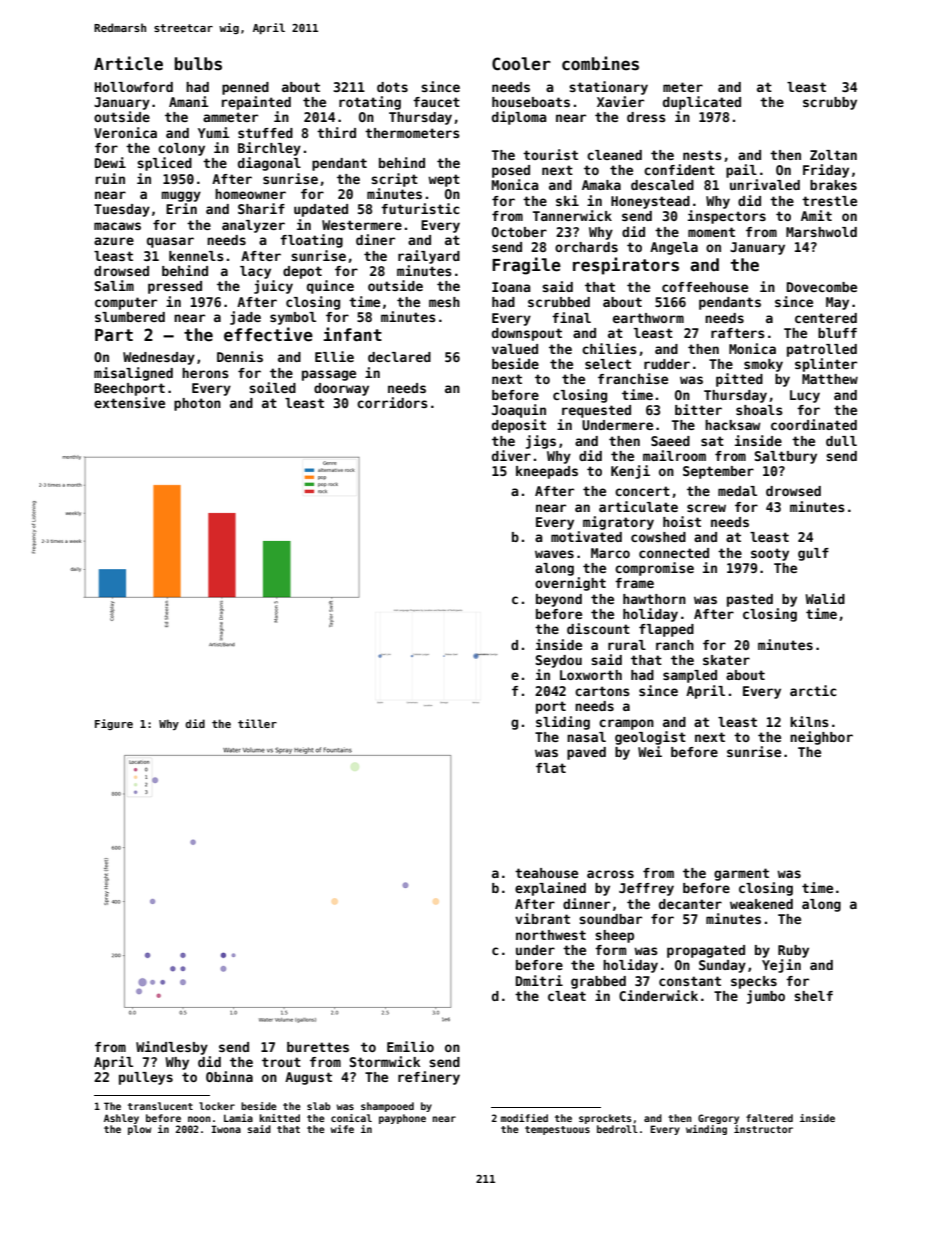  Describe the element at coordinates (763, 1129) in the page. I see `instructor` at that location.
